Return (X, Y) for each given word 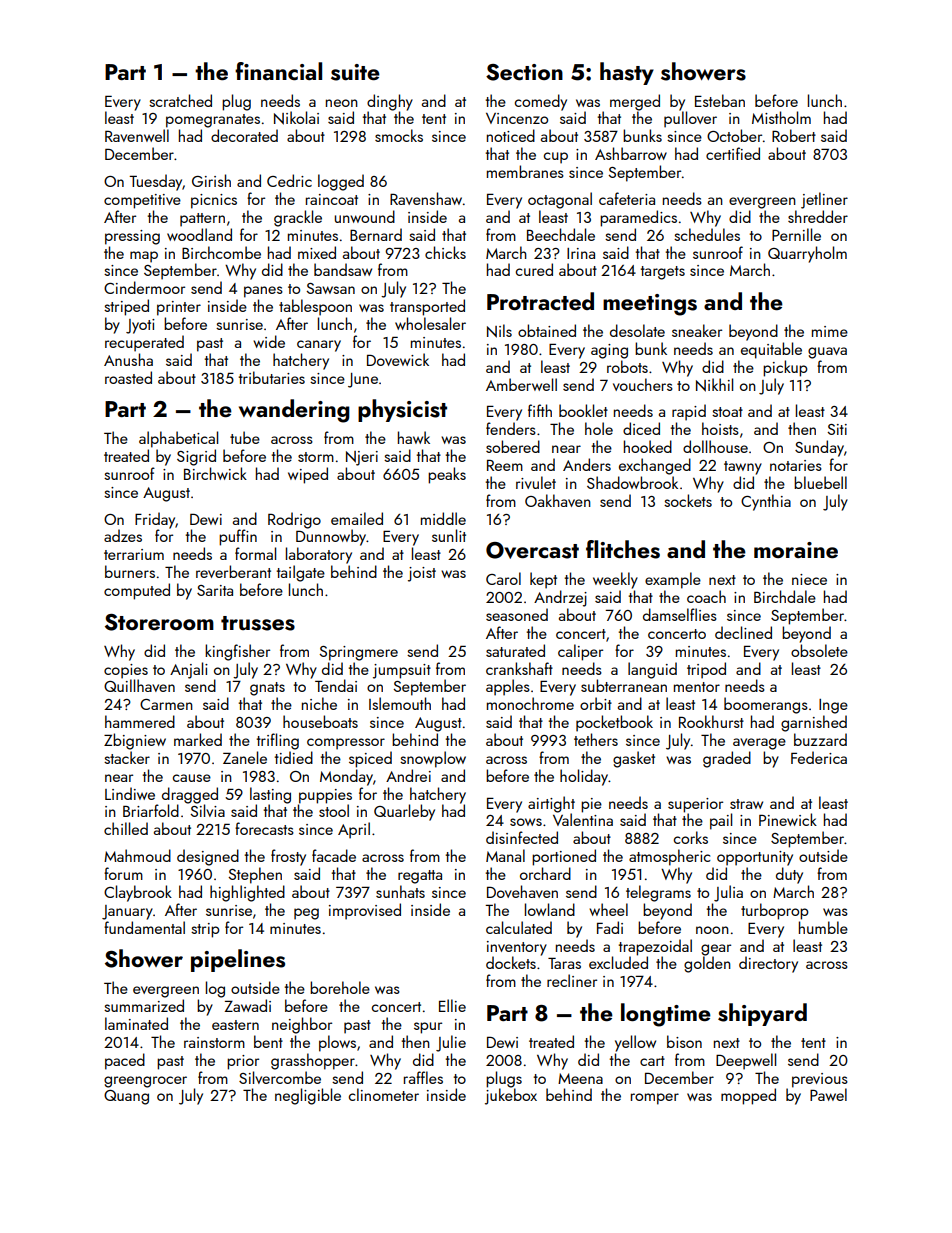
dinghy (390, 102)
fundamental (144, 927)
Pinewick (788, 819)
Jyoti (140, 326)
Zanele (245, 757)
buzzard (820, 739)
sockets (688, 500)
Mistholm (781, 117)
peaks (447, 475)
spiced (370, 759)
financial (278, 71)
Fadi (610, 927)
